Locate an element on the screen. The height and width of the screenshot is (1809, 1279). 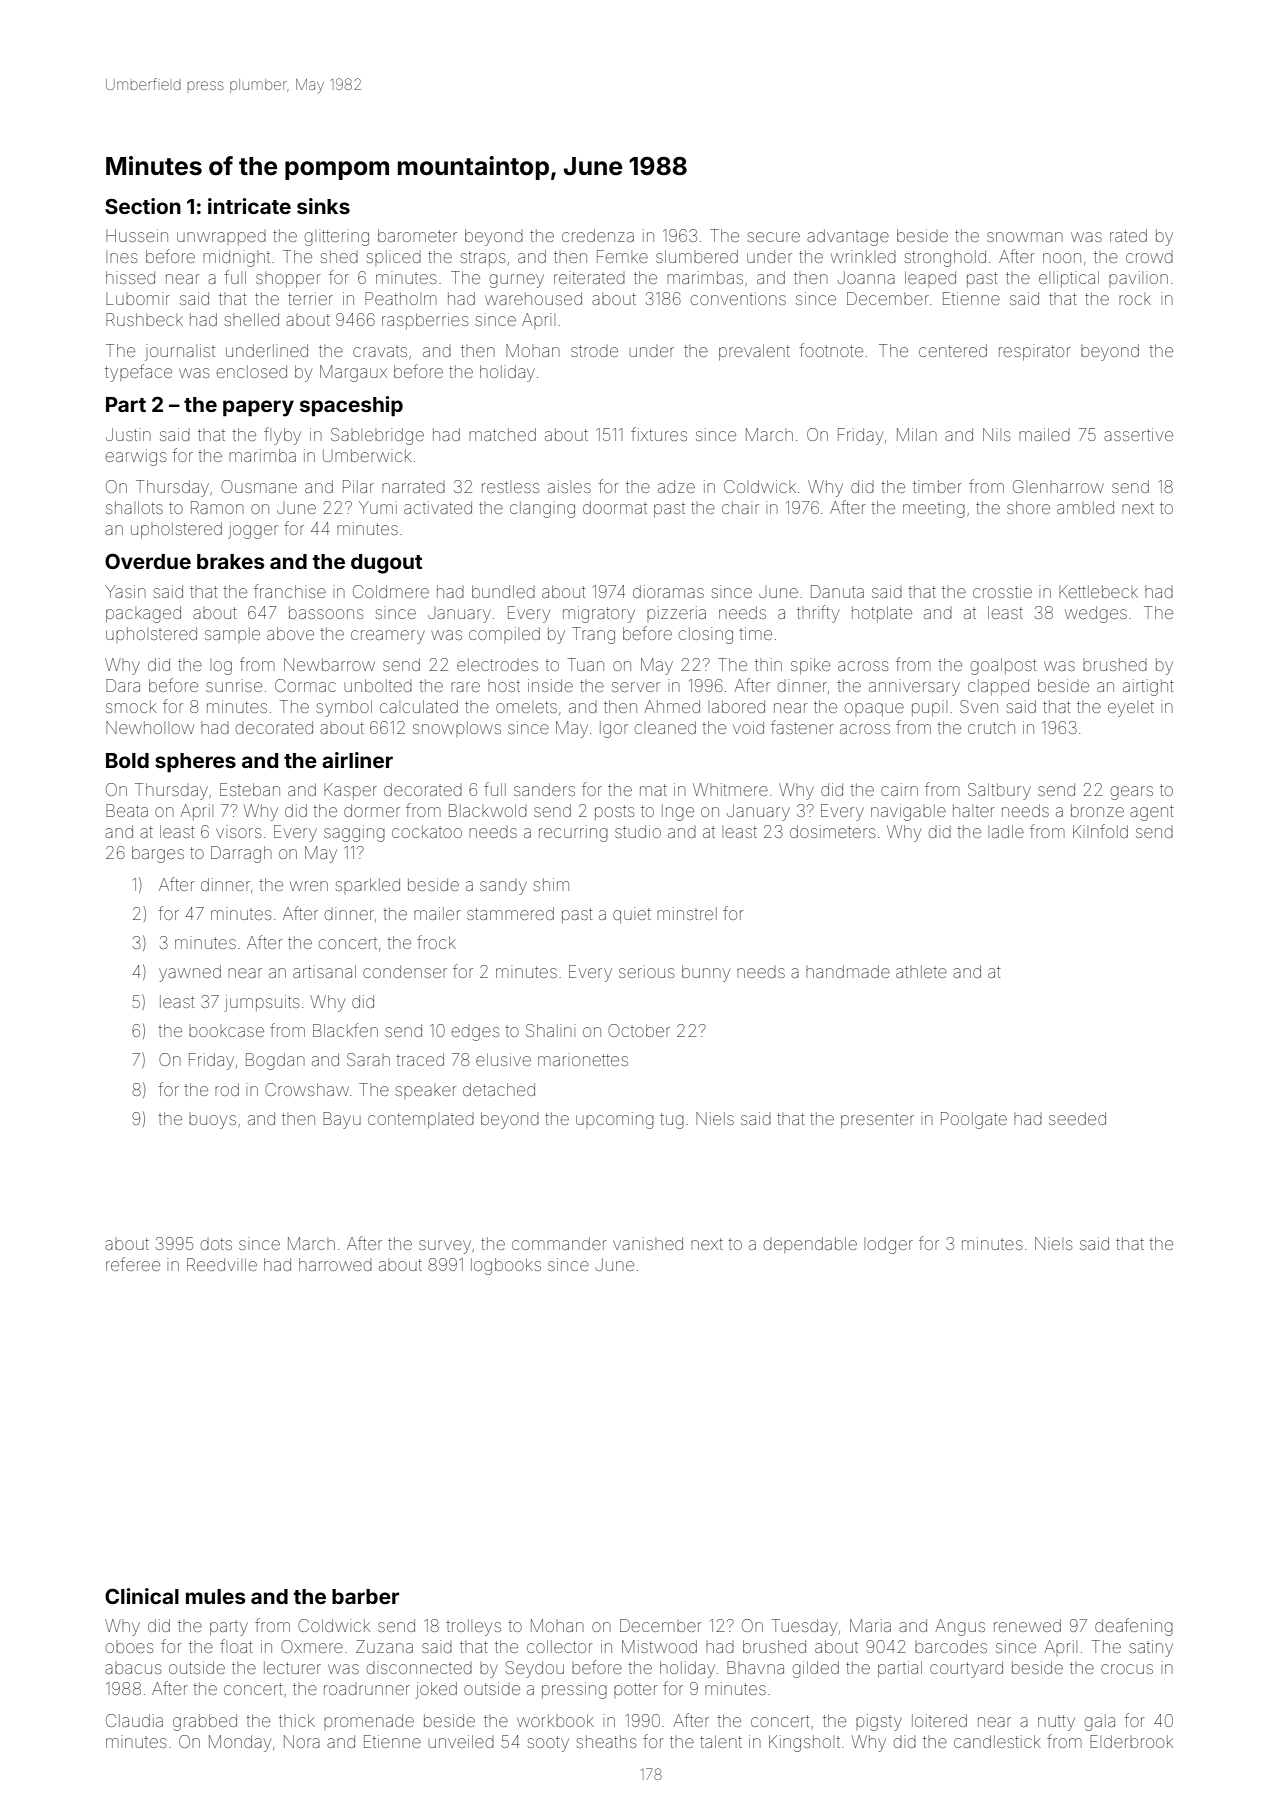
Igor is located at coordinates (614, 729).
